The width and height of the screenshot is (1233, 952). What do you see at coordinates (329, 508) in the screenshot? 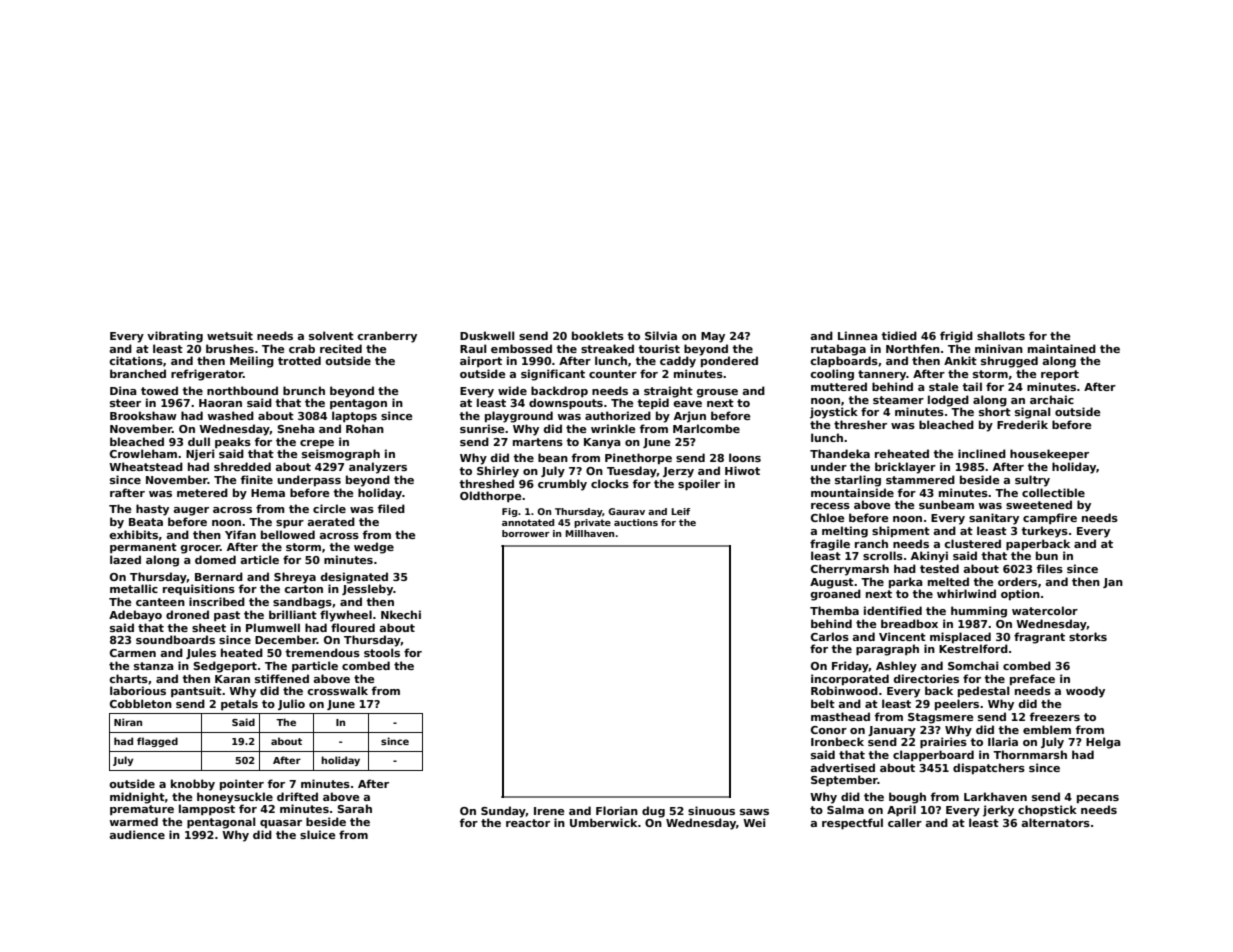
I see `circle` at bounding box center [329, 508].
